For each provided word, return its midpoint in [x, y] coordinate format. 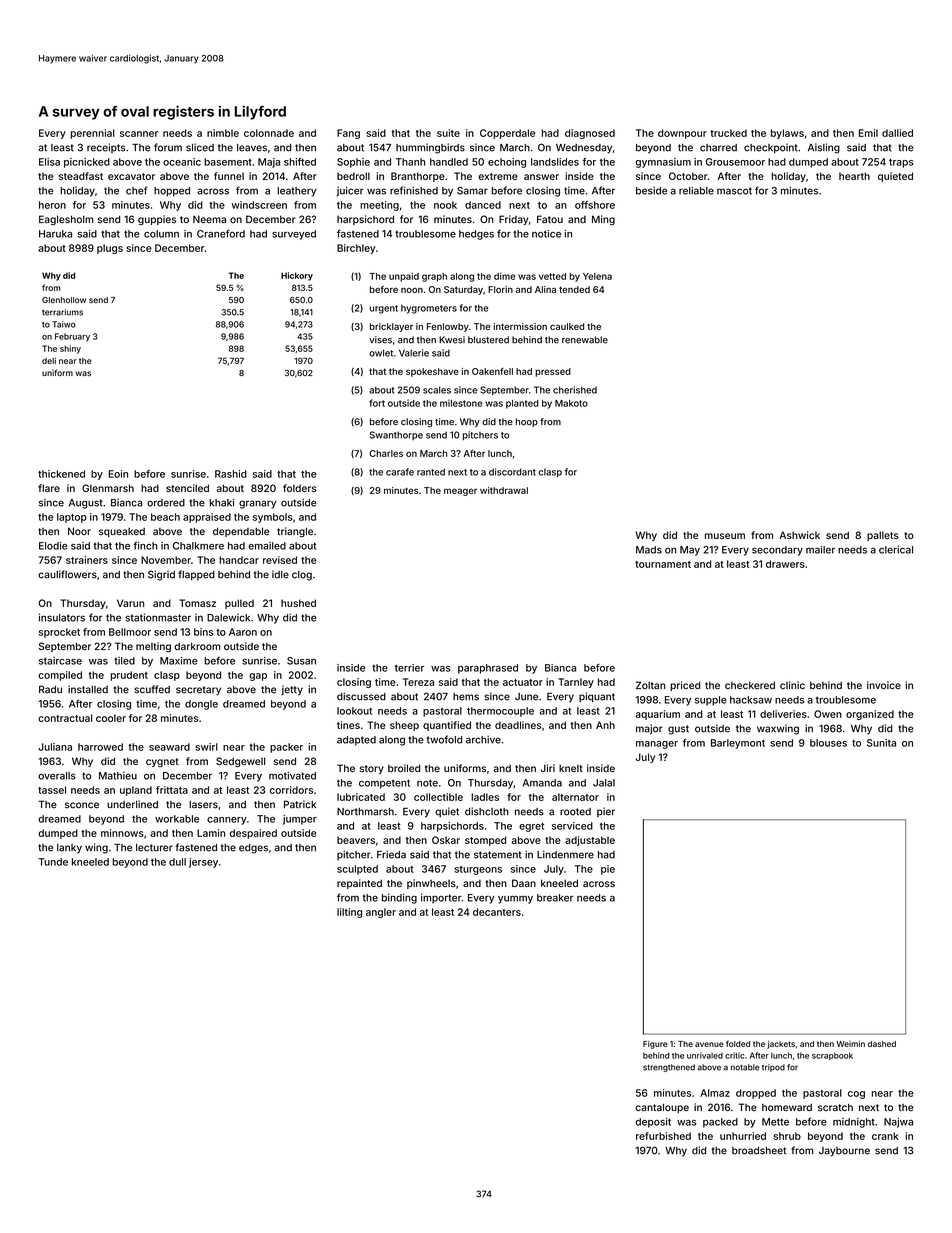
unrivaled [705, 1055]
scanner [139, 134]
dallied [897, 133]
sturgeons [478, 870]
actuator [523, 682]
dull [177, 862]
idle [280, 574]
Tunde [53, 862]
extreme [498, 176]
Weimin [850, 1044]
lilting [349, 913]
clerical [896, 550]
